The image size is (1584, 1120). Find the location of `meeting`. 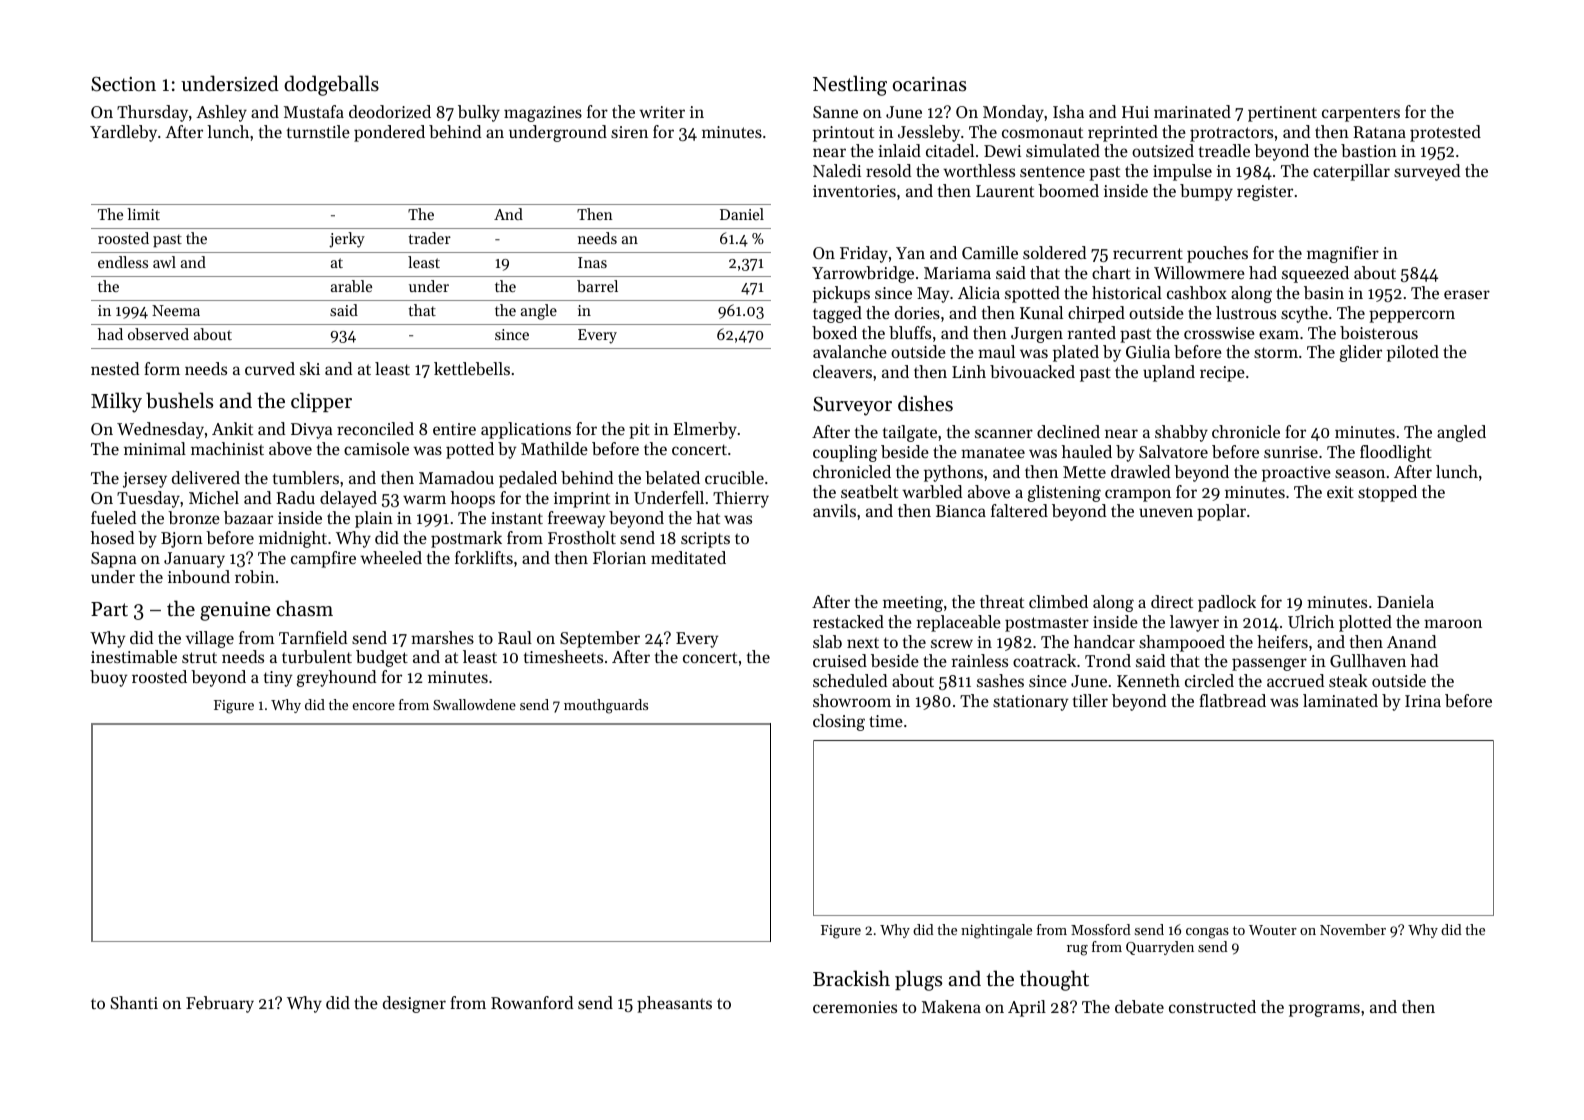

meeting is located at coordinates (913, 604).
